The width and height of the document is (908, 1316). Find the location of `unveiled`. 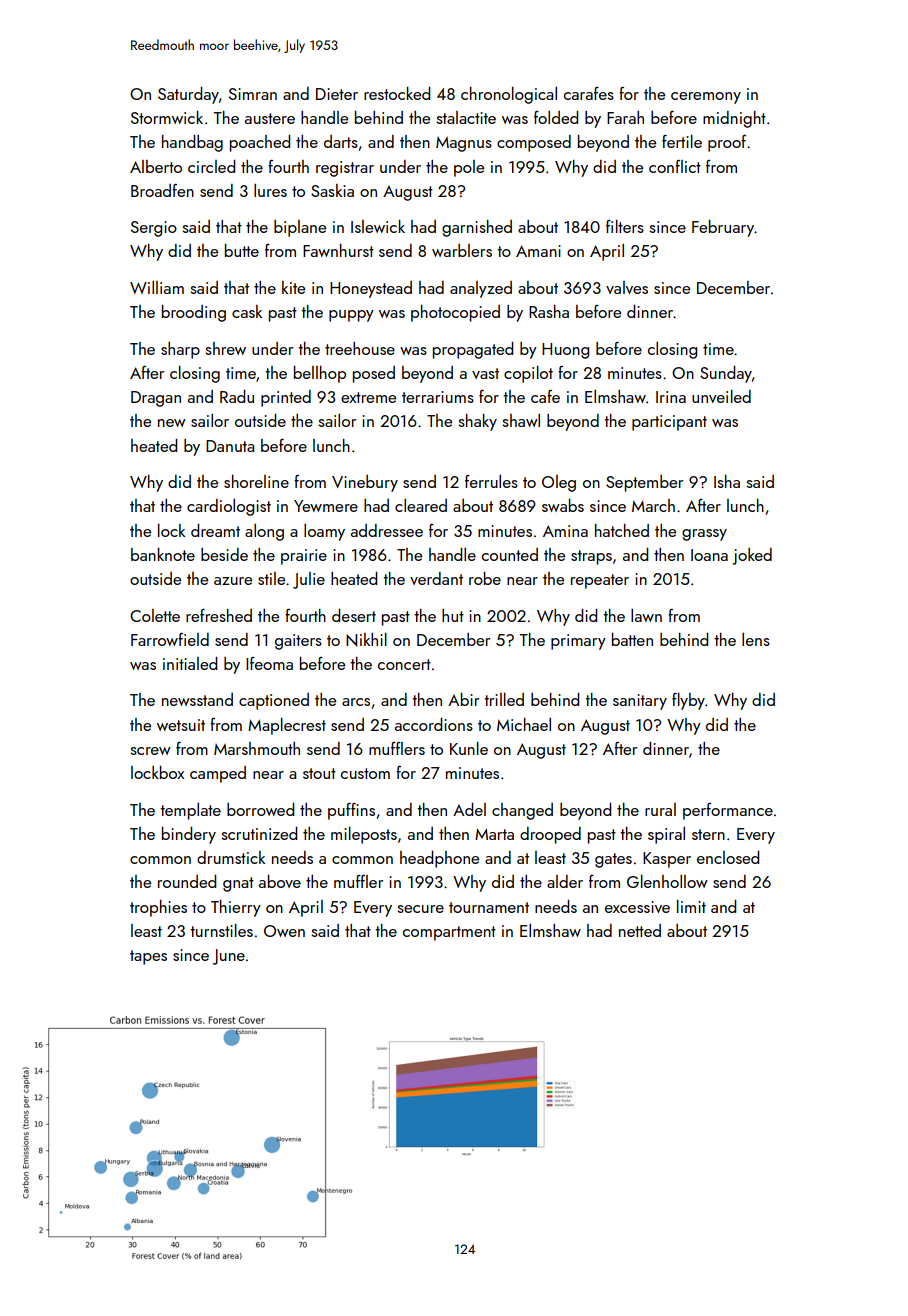

unveiled is located at coordinates (721, 396).
